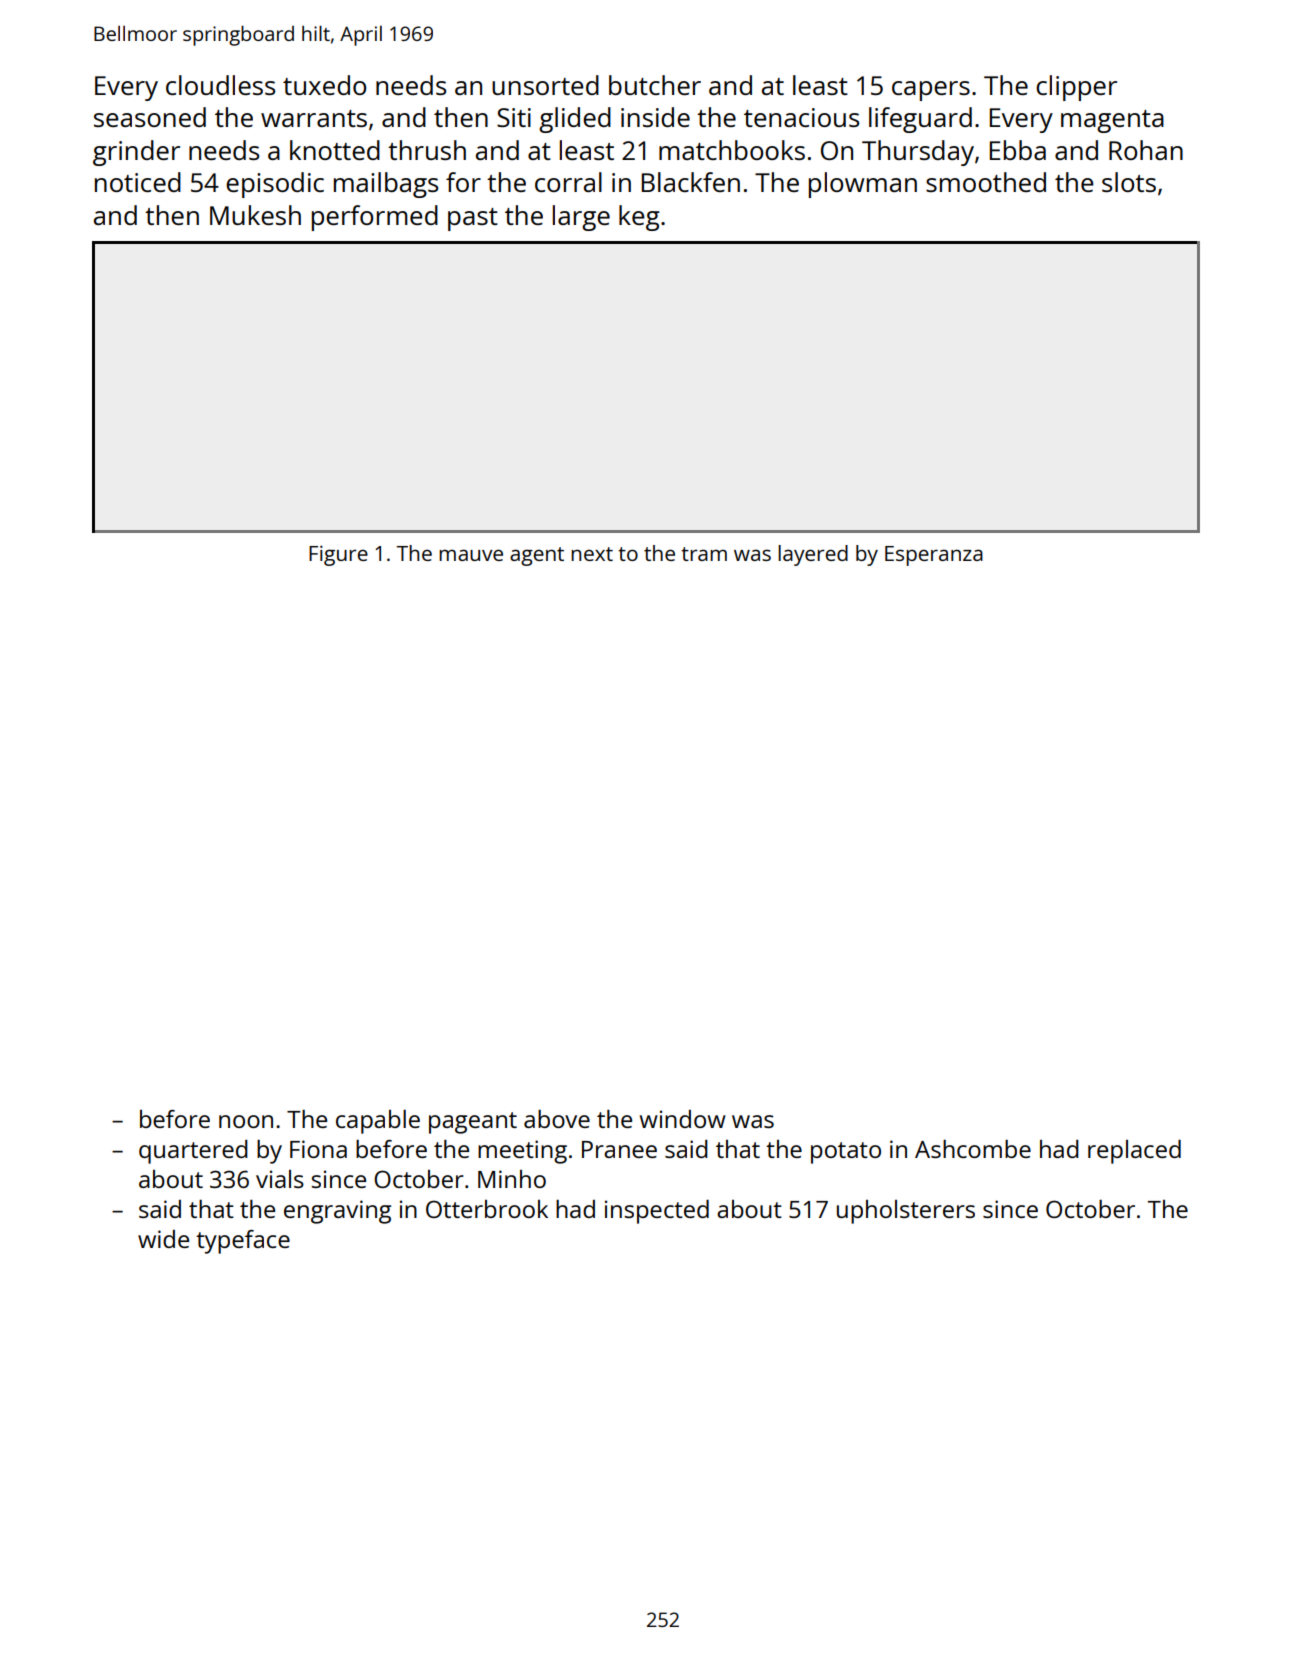 Image resolution: width=1292 pixels, height=1671 pixels. I want to click on slots, so click(1129, 182).
